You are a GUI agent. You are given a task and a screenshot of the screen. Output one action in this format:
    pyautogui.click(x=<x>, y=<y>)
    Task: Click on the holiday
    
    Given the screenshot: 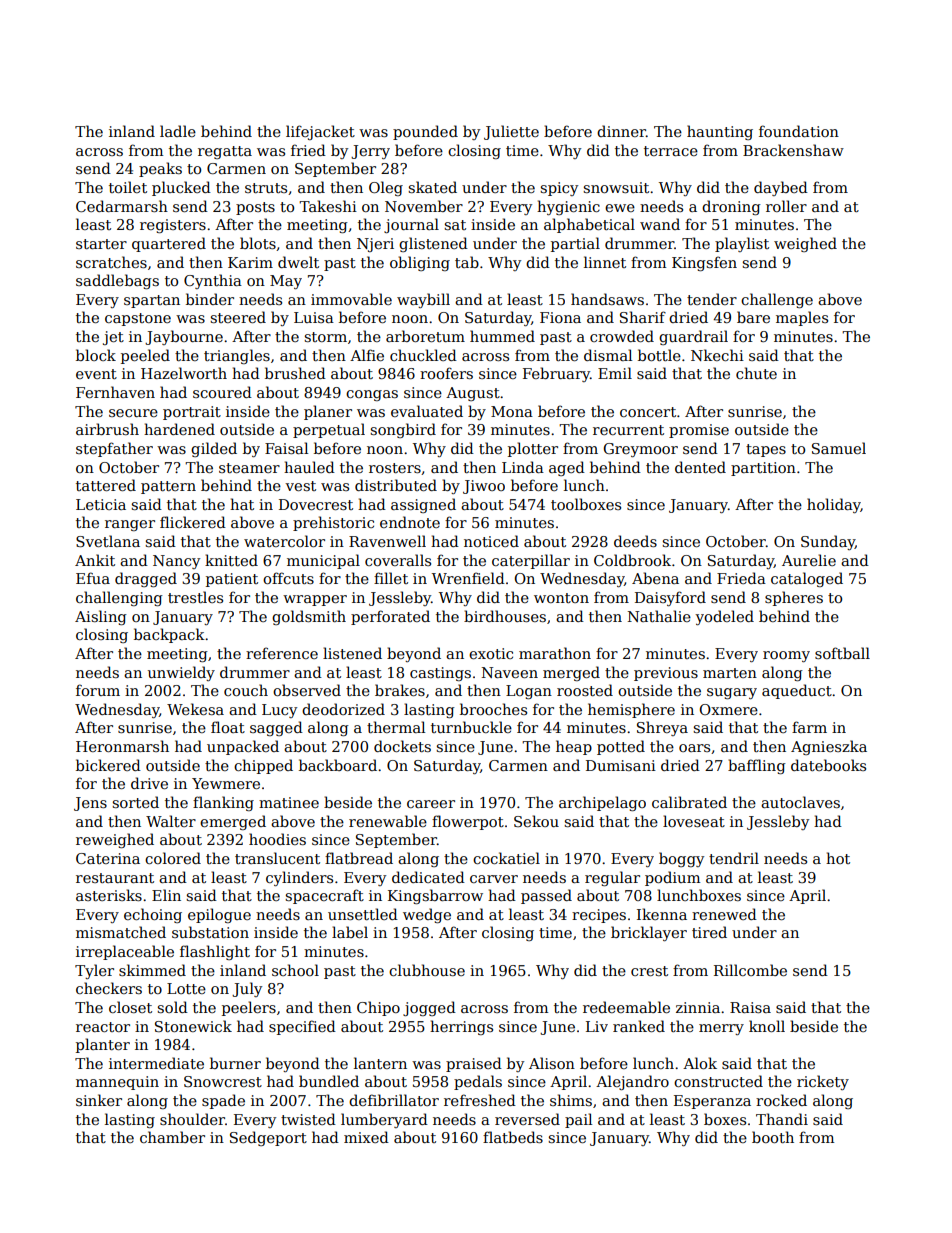 What is the action you would take?
    pyautogui.click(x=834, y=505)
